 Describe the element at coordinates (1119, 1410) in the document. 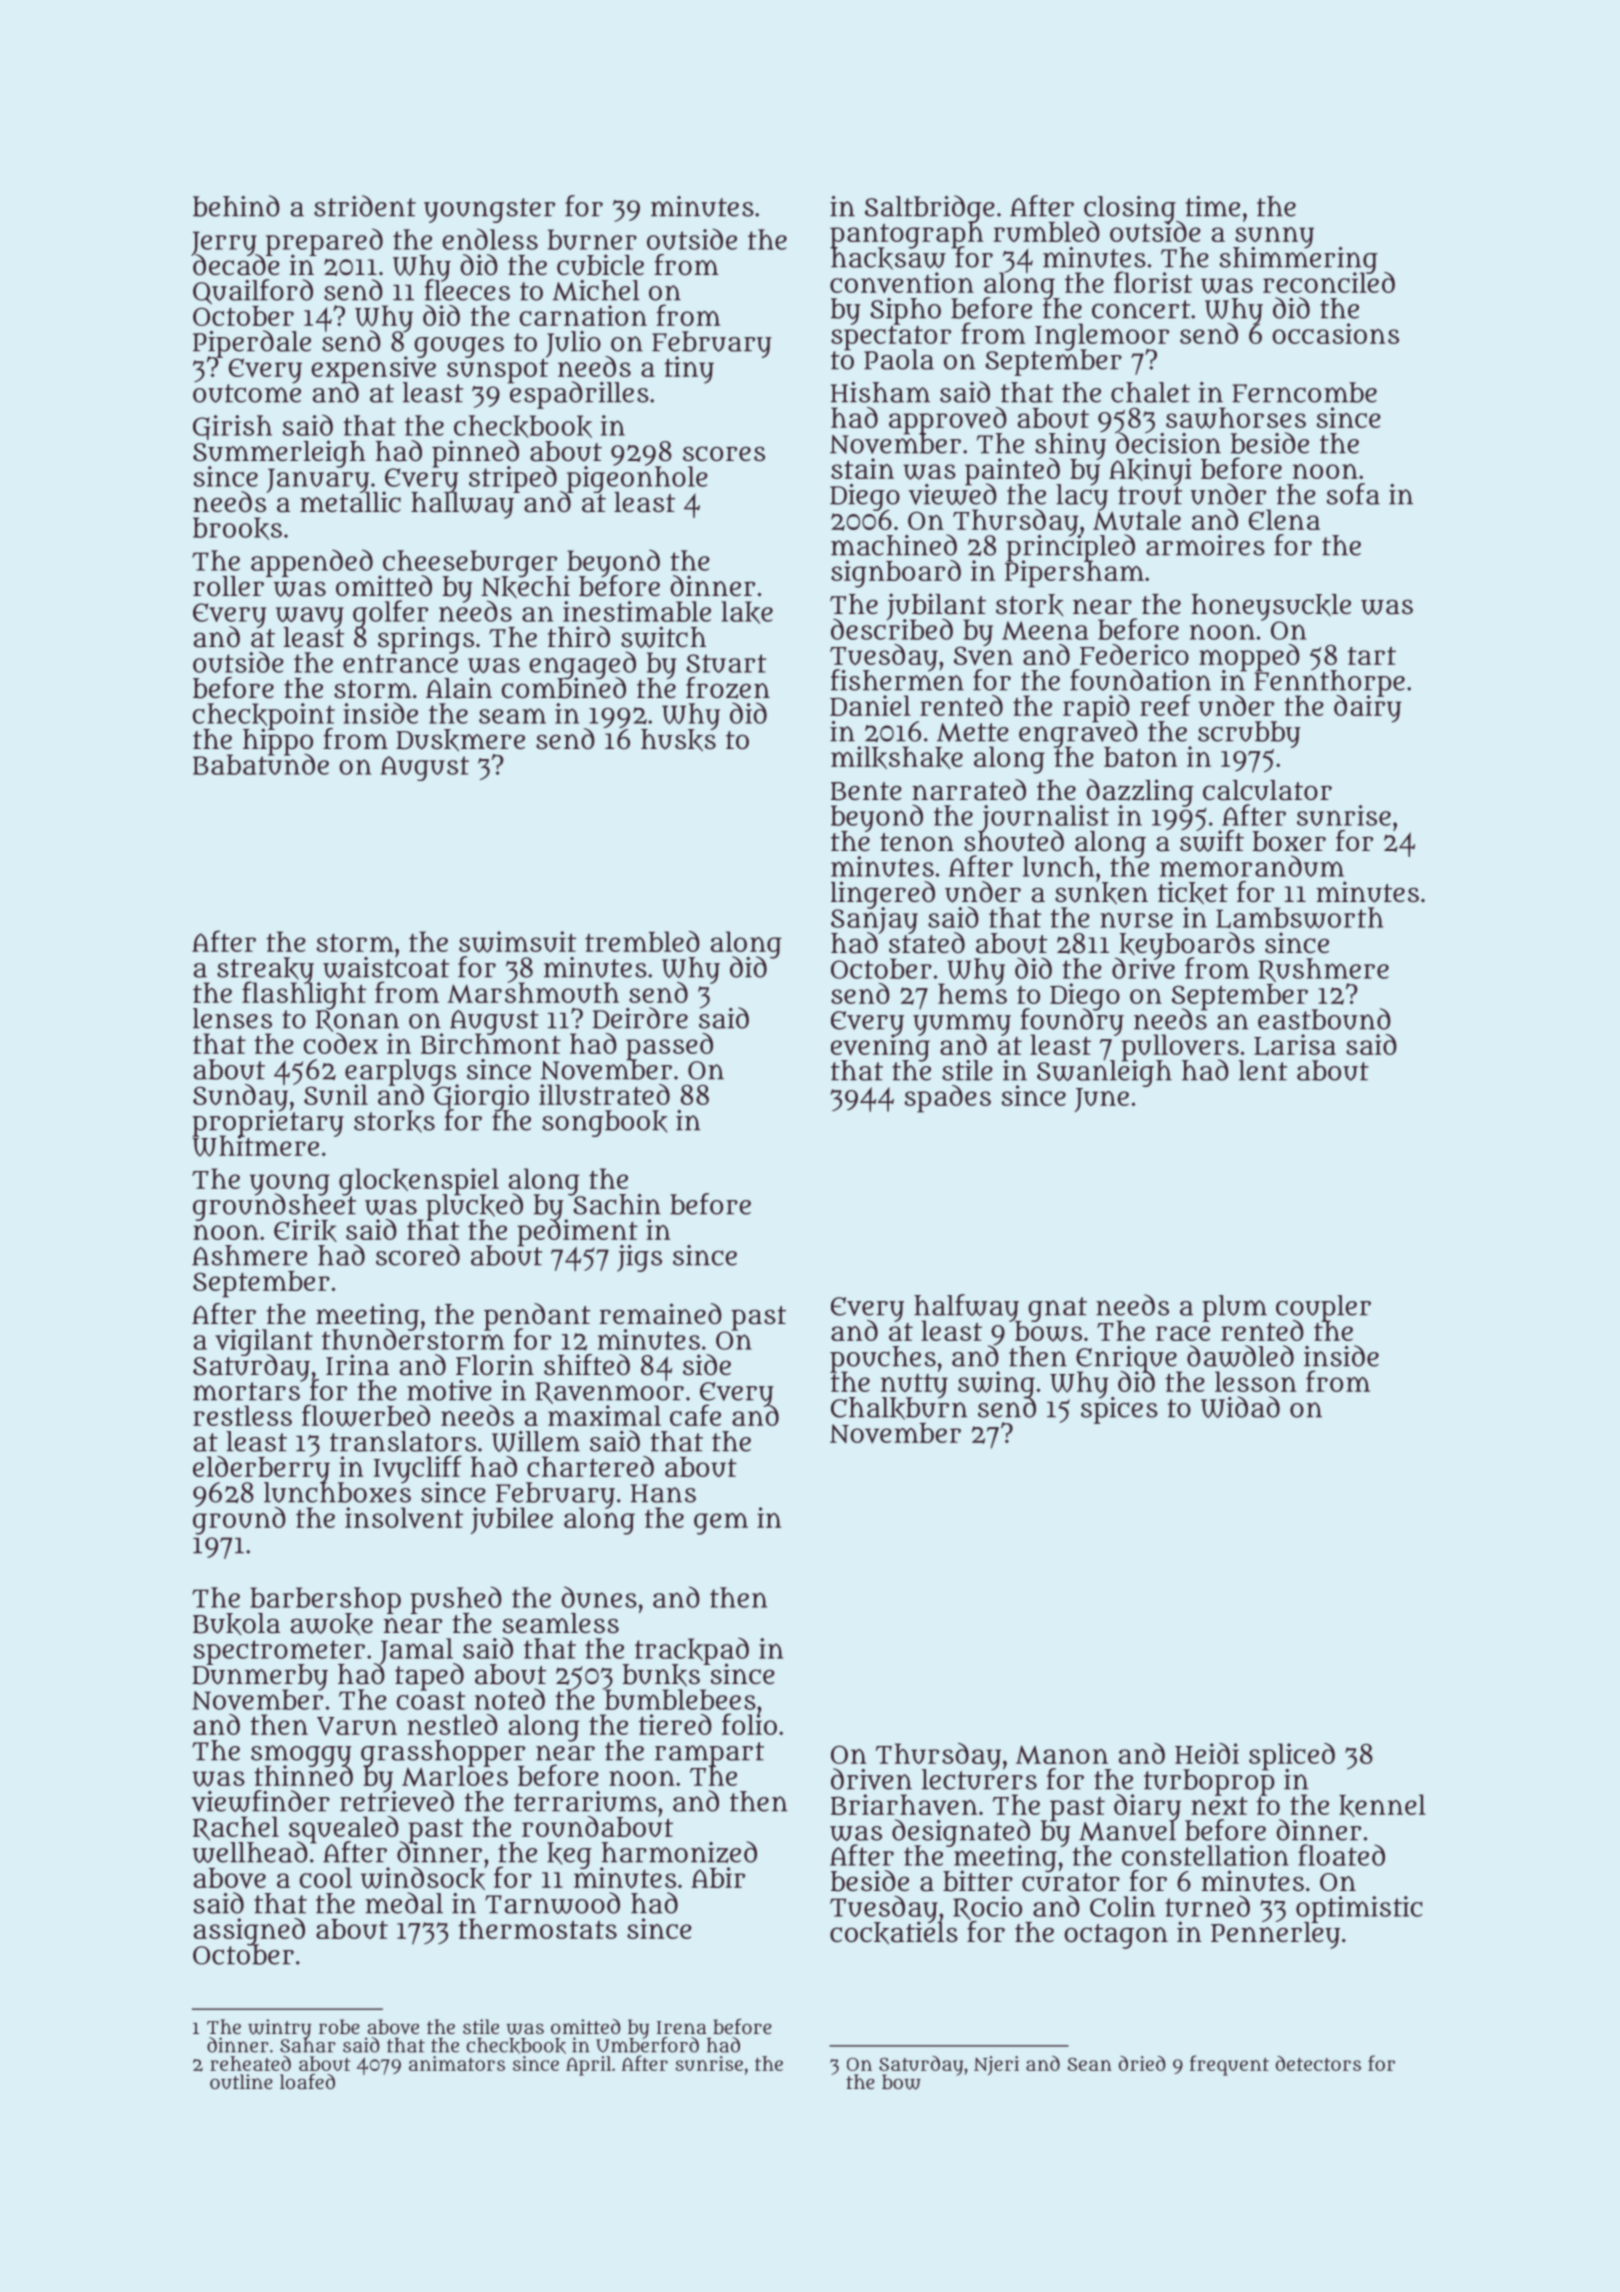

I see `spices` at that location.
